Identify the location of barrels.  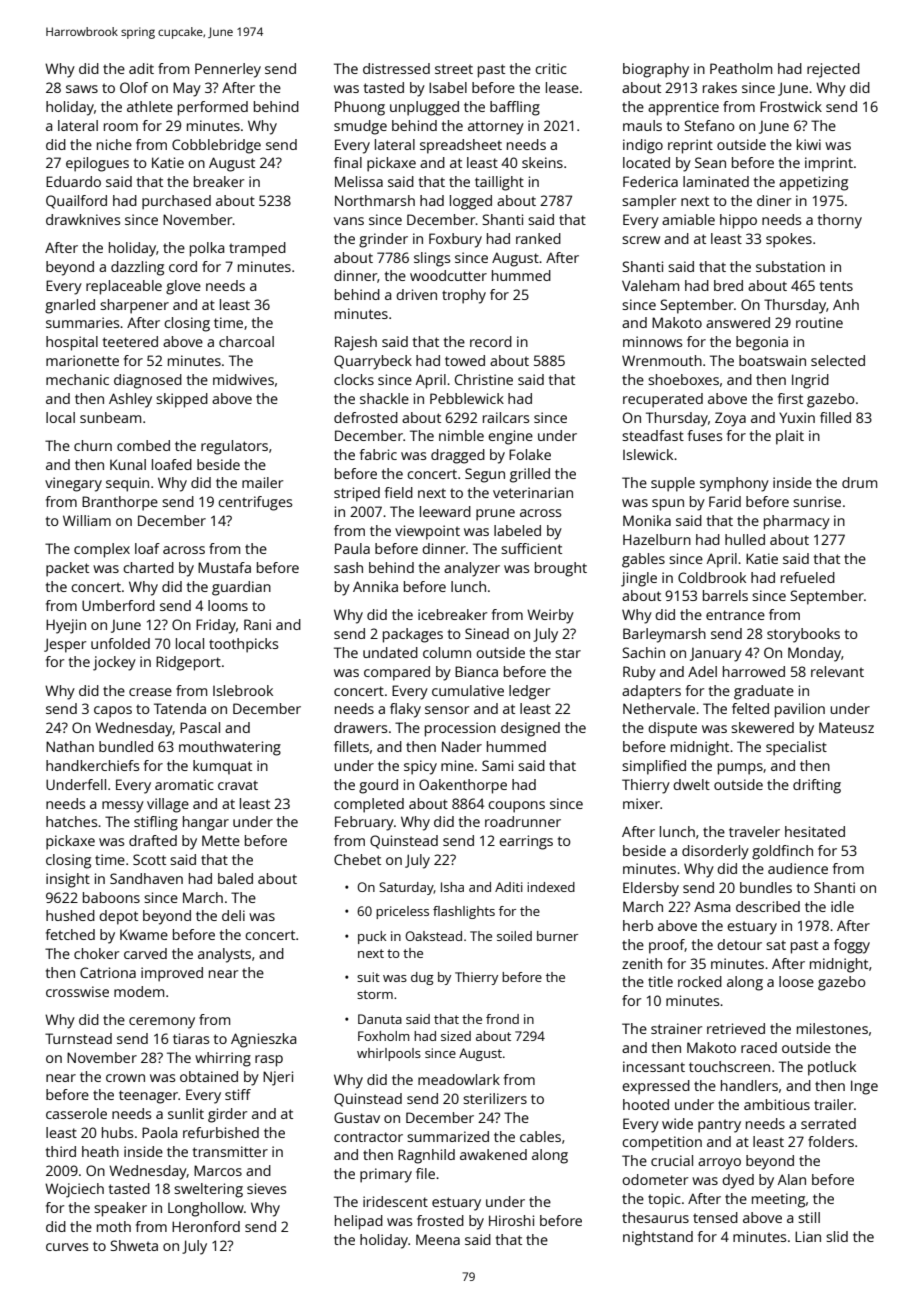
(725, 595).
